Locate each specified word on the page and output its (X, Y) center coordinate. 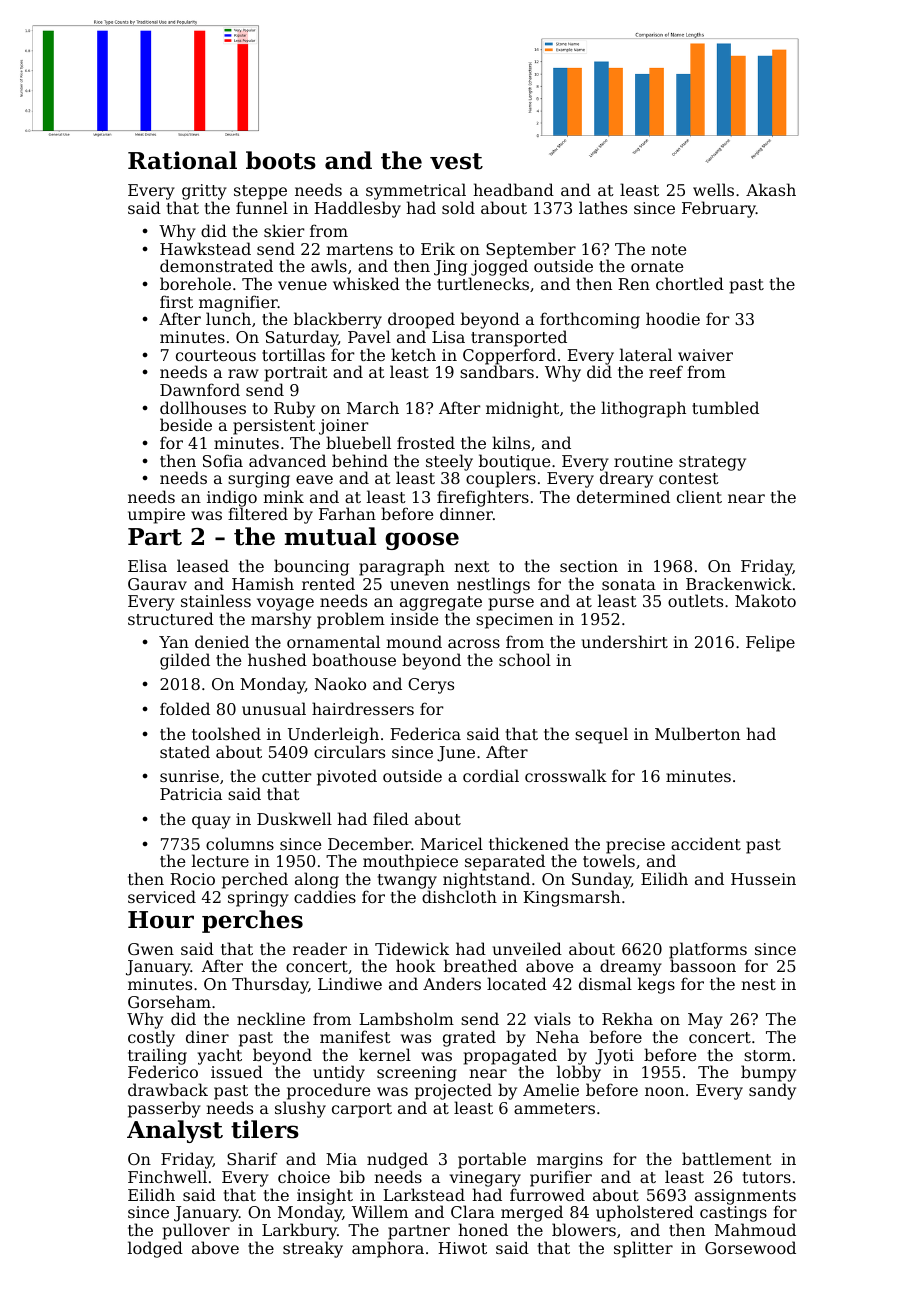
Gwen (151, 949)
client (699, 496)
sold (458, 207)
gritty (204, 192)
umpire (156, 516)
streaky (313, 1249)
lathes (603, 207)
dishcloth (459, 896)
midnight (522, 409)
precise (635, 846)
